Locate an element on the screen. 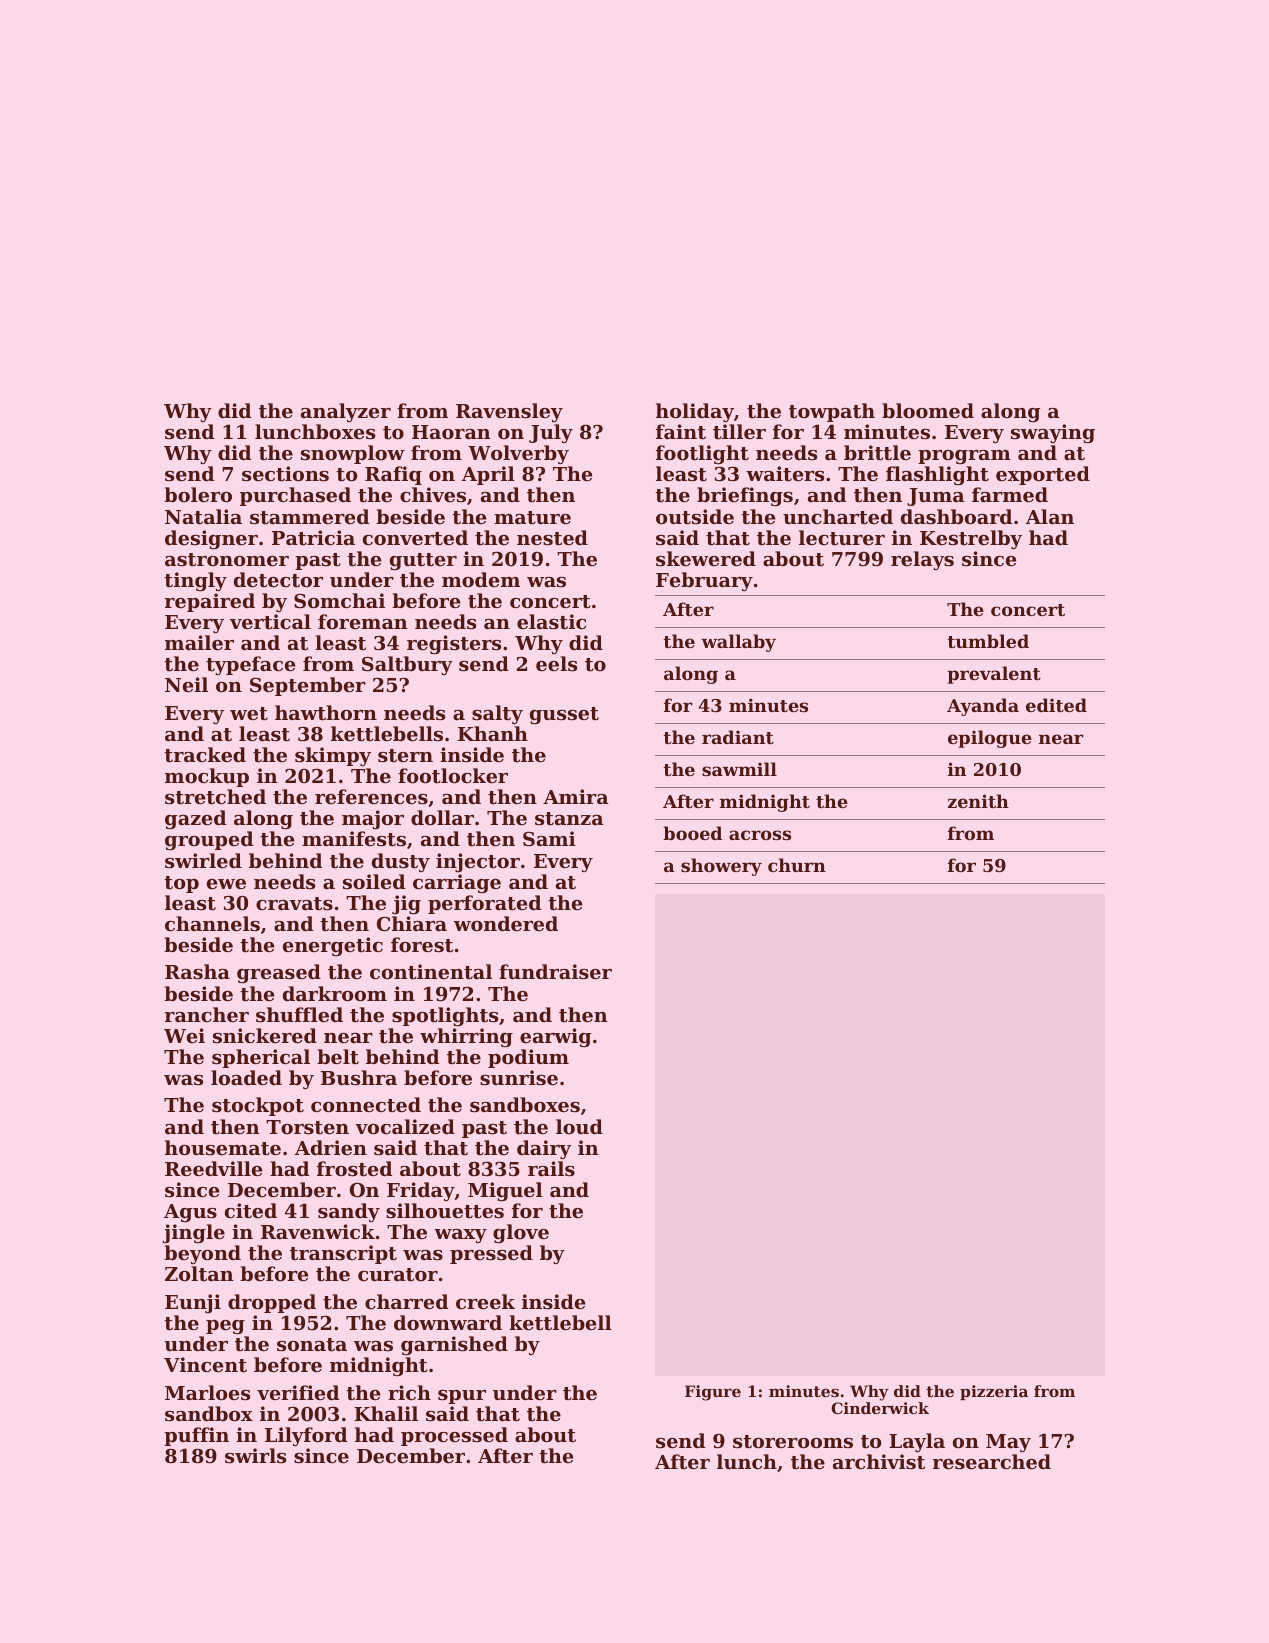 This screenshot has width=1269, height=1643. pizzeria is located at coordinates (994, 1392).
